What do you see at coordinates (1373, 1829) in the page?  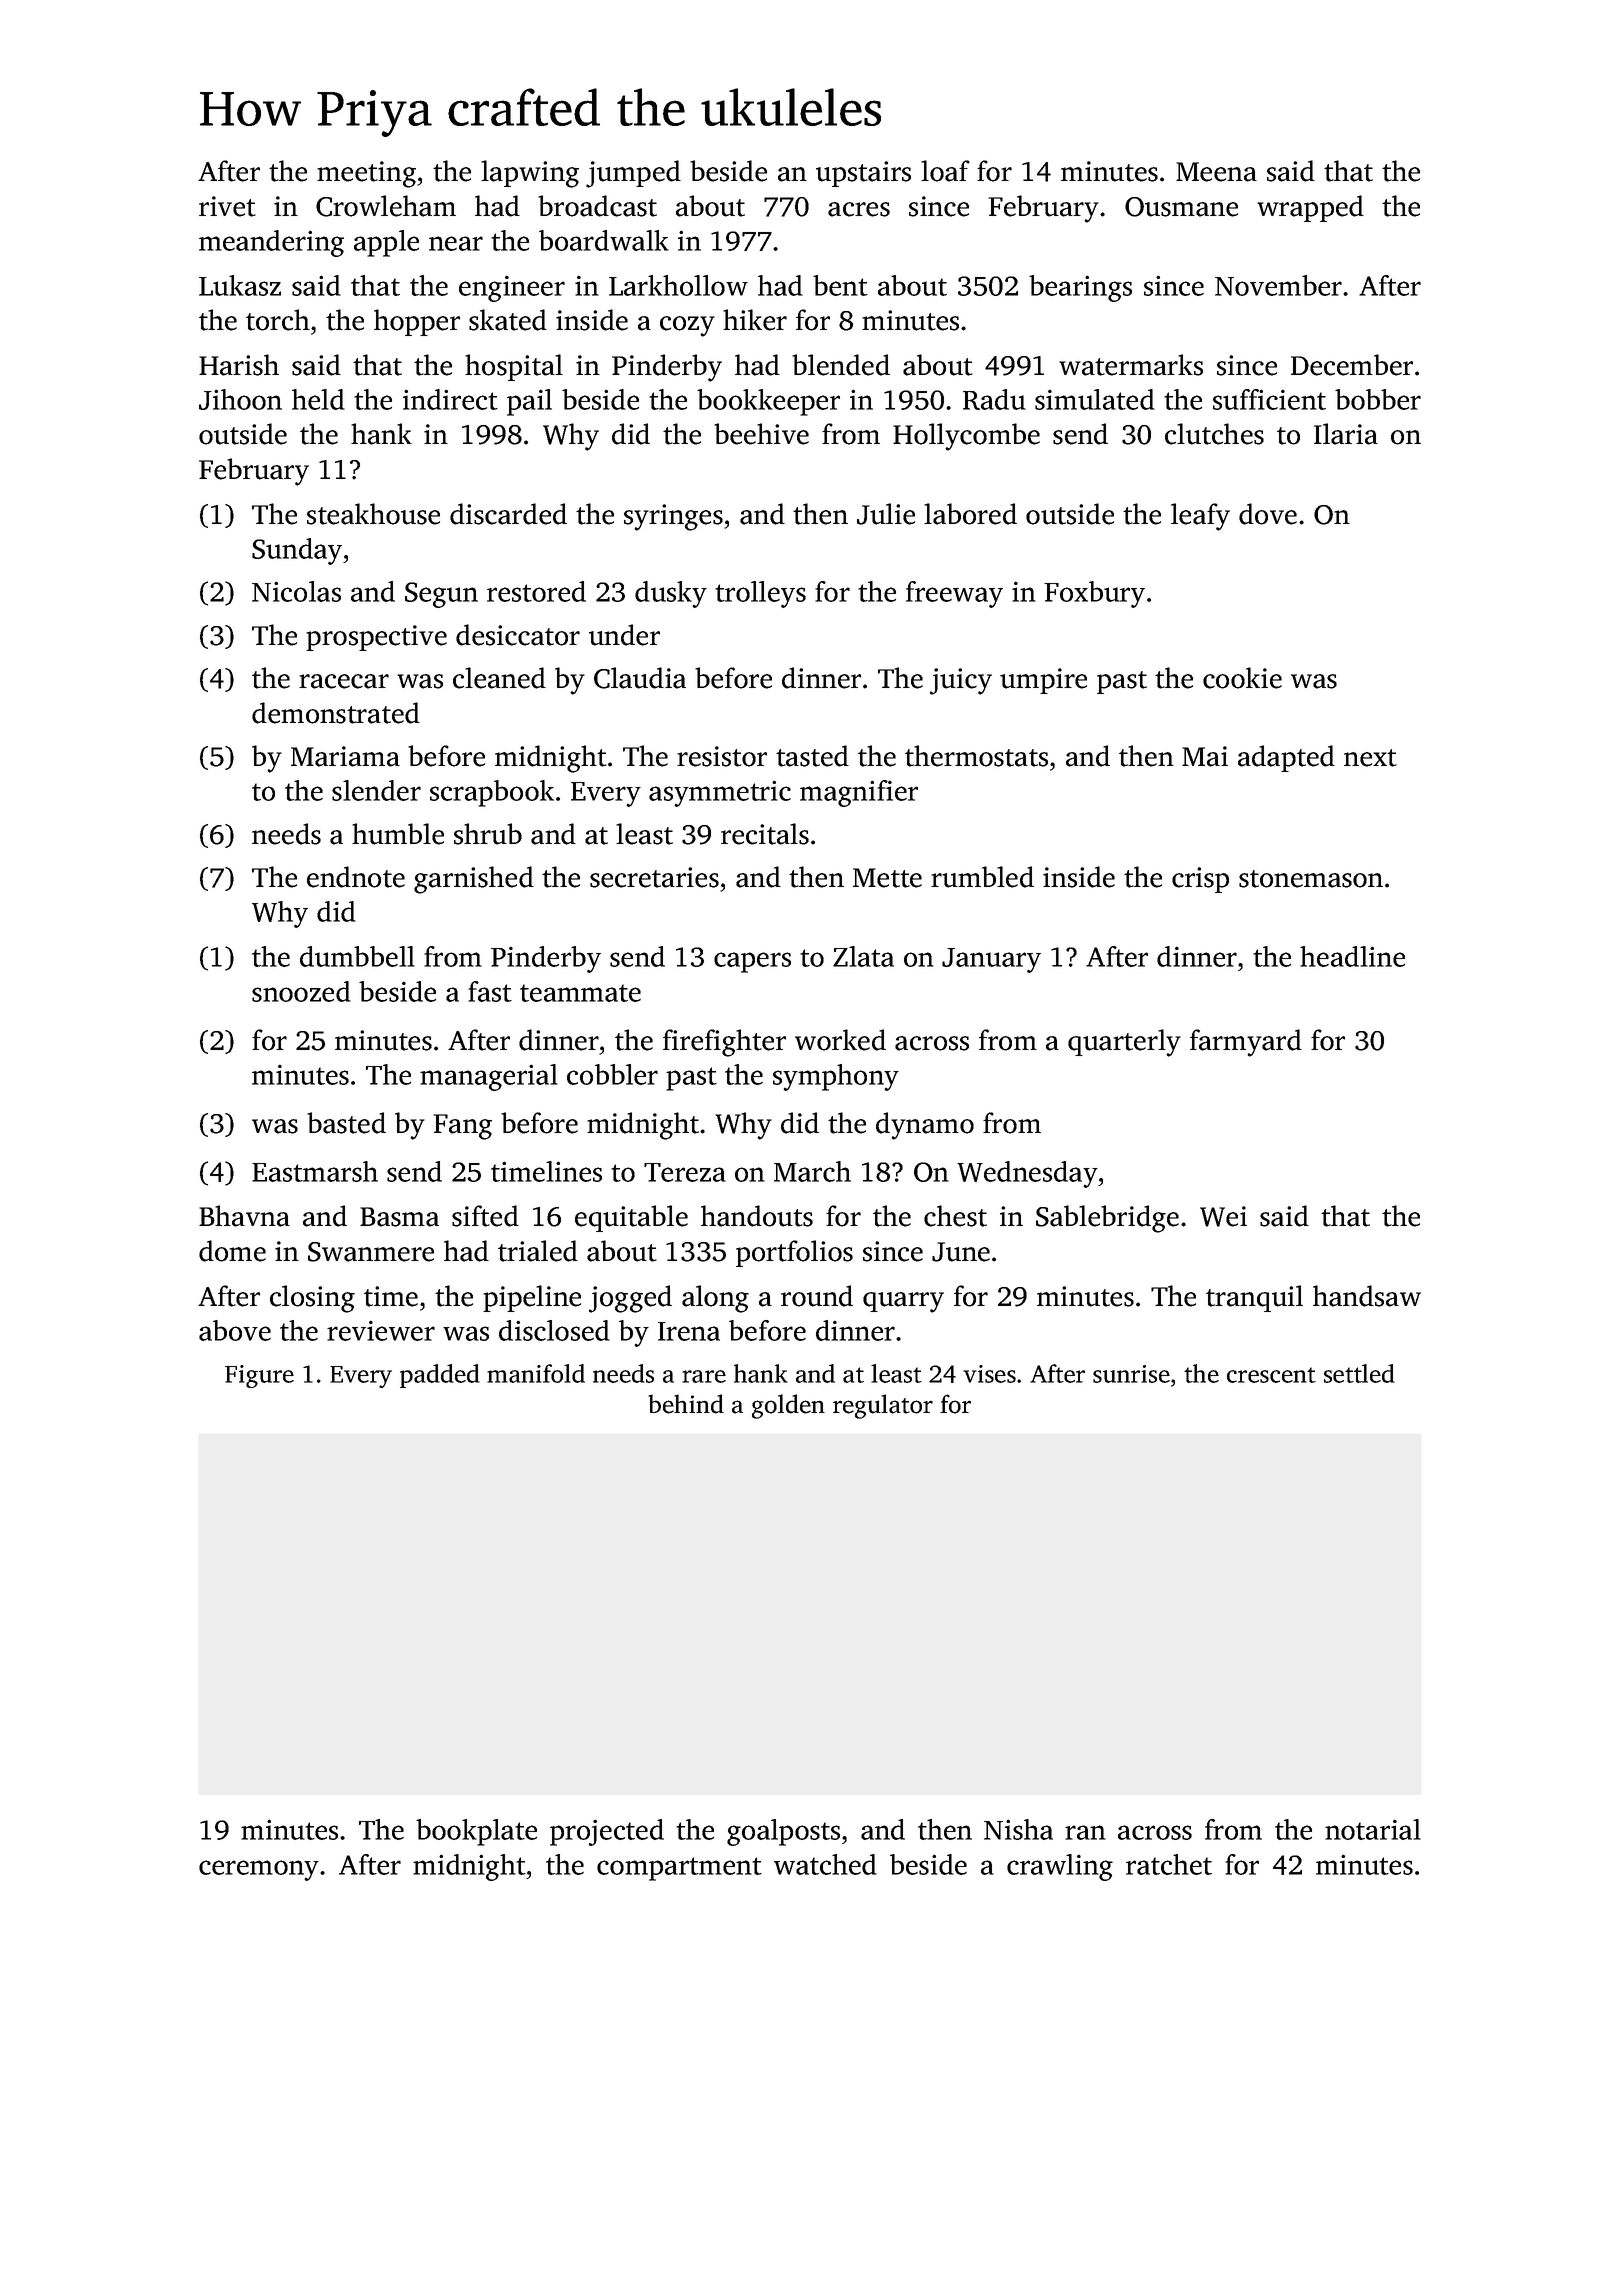 I see `notarial` at bounding box center [1373, 1829].
